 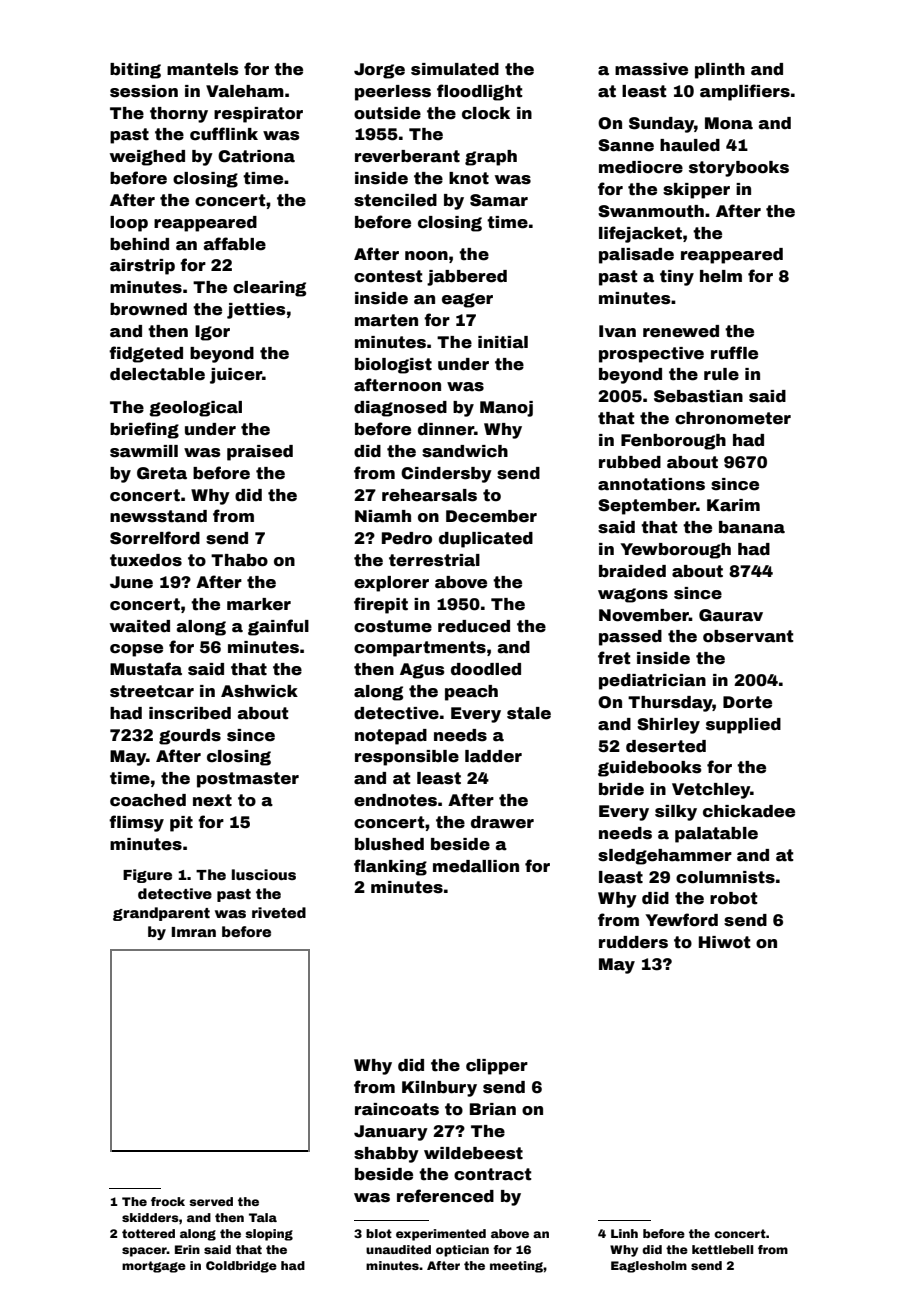 What do you see at coordinates (677, 278) in the page?
I see `tiny` at bounding box center [677, 278].
